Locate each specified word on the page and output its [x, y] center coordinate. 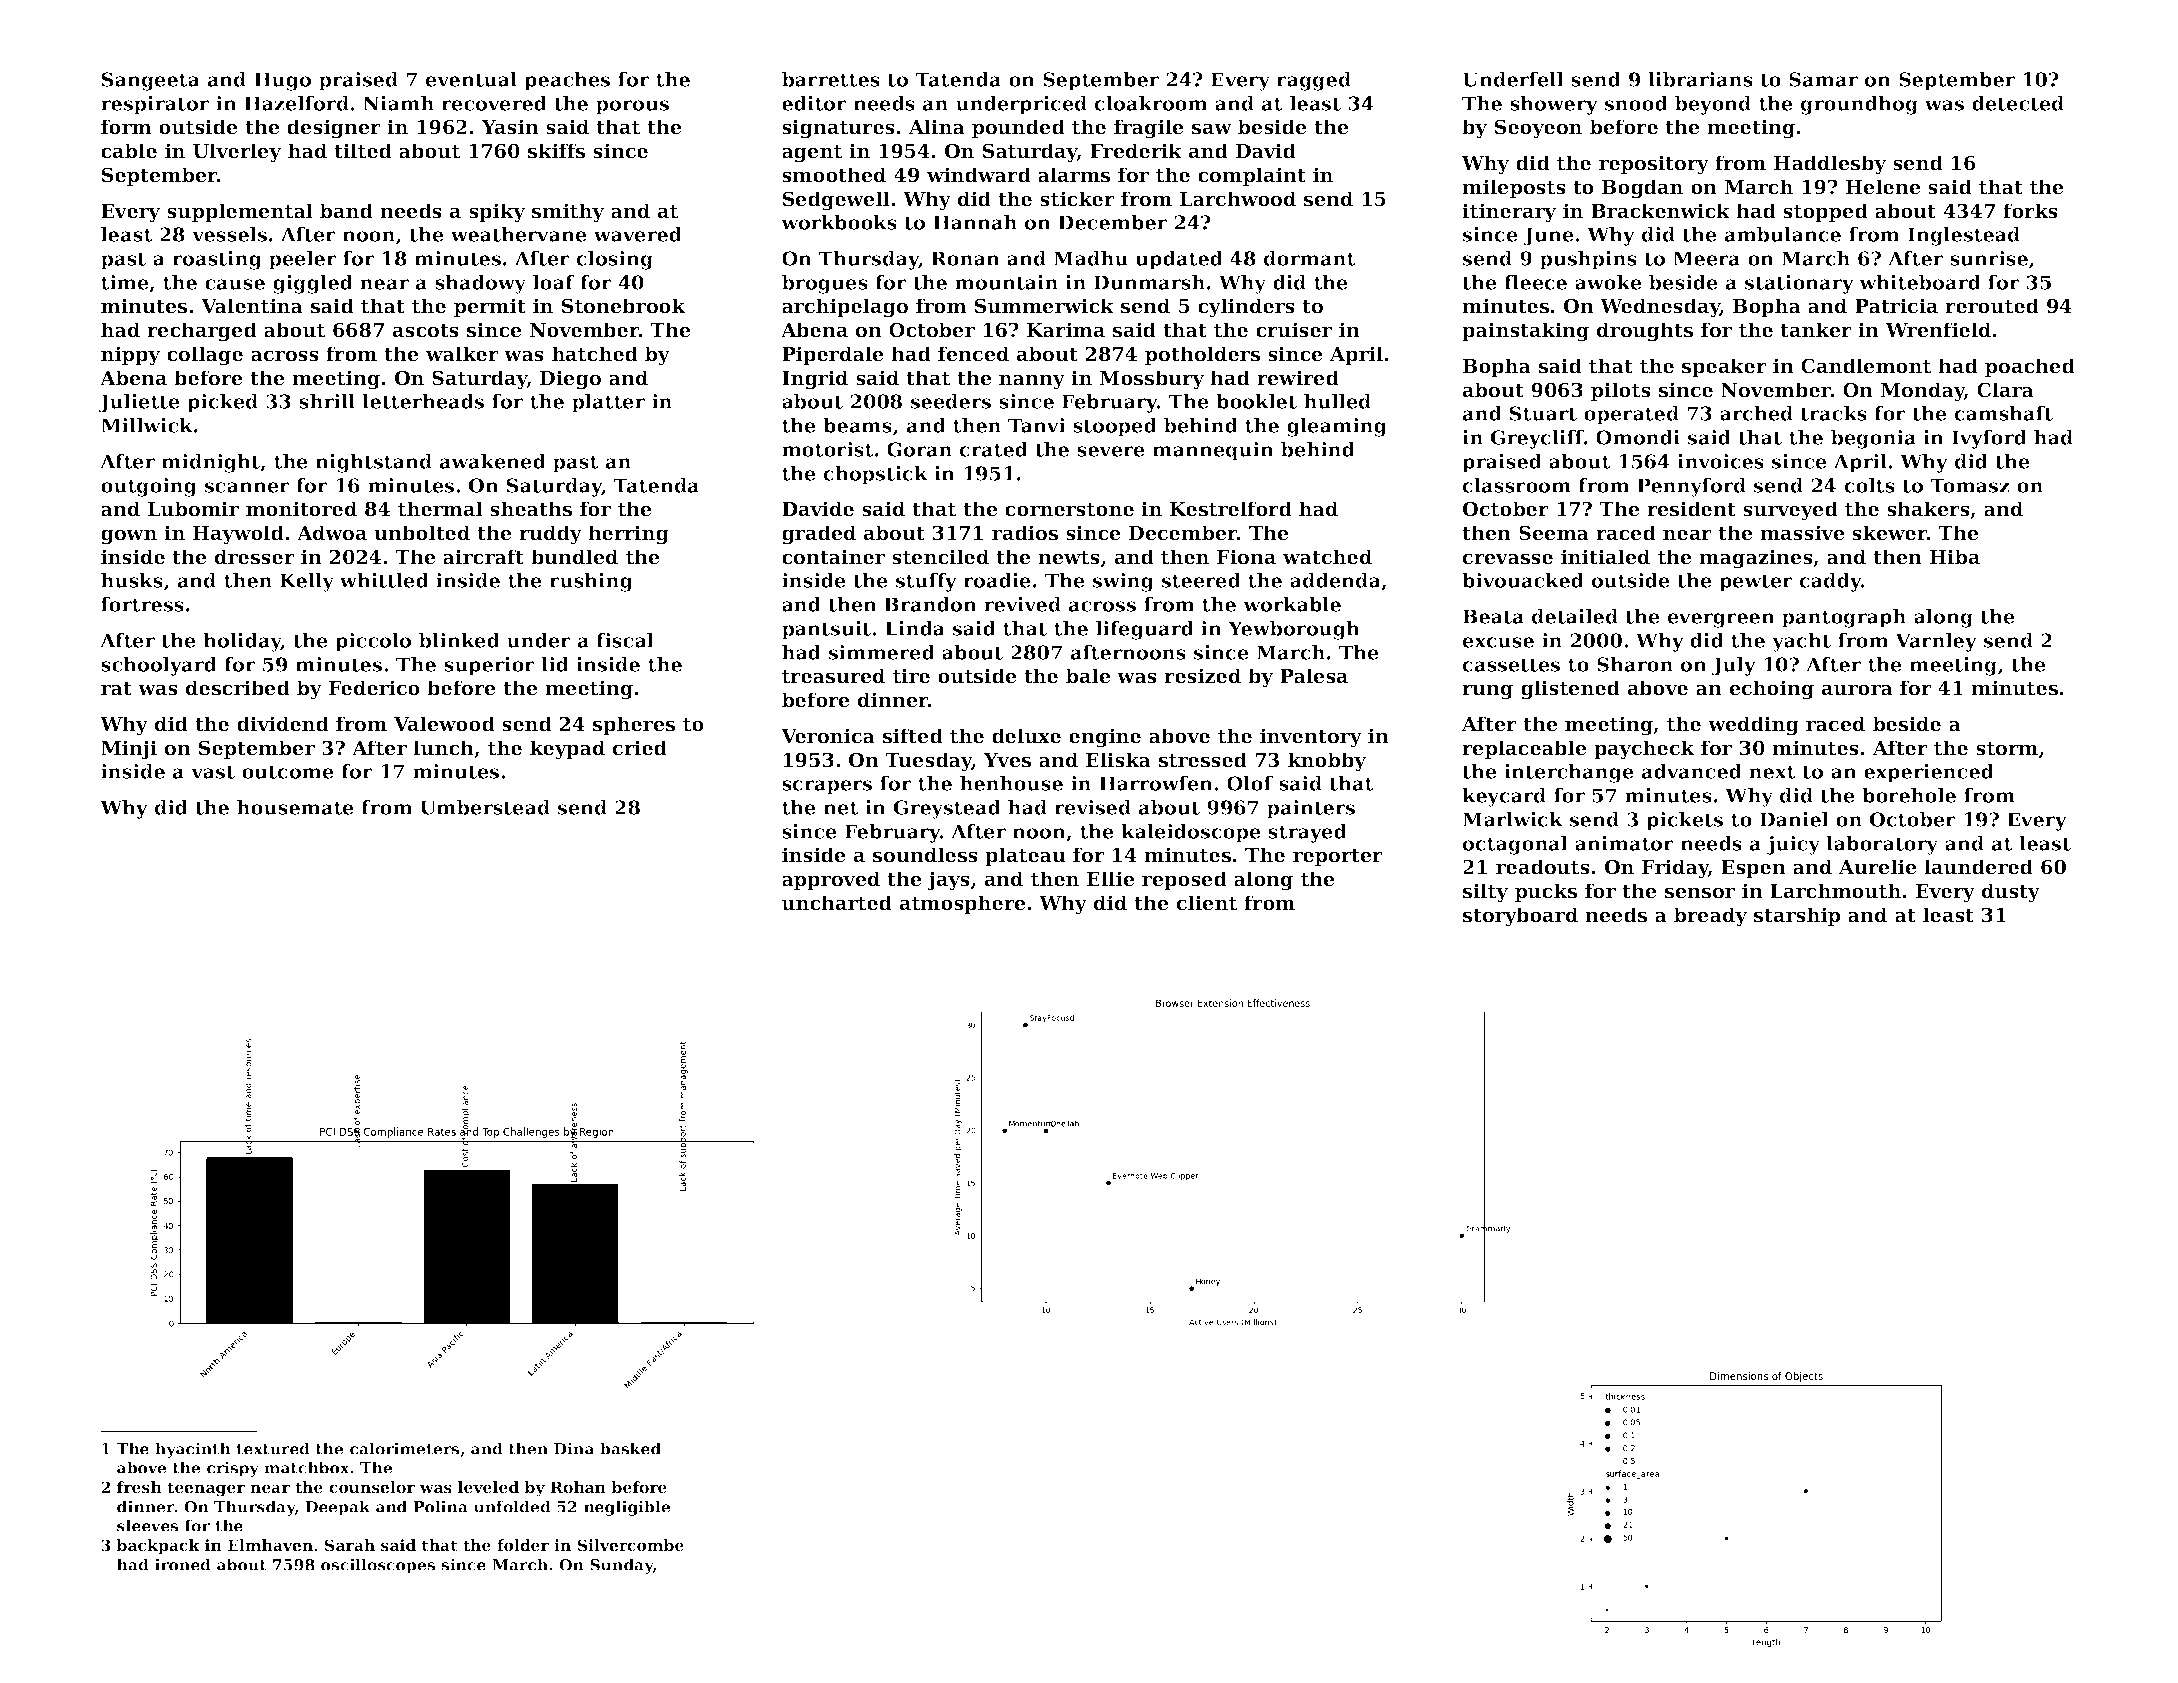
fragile [1149, 129]
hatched [595, 354]
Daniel [1794, 819]
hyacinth [193, 1450]
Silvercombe [631, 1545]
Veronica [828, 736]
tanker [1816, 330]
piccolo [373, 642]
